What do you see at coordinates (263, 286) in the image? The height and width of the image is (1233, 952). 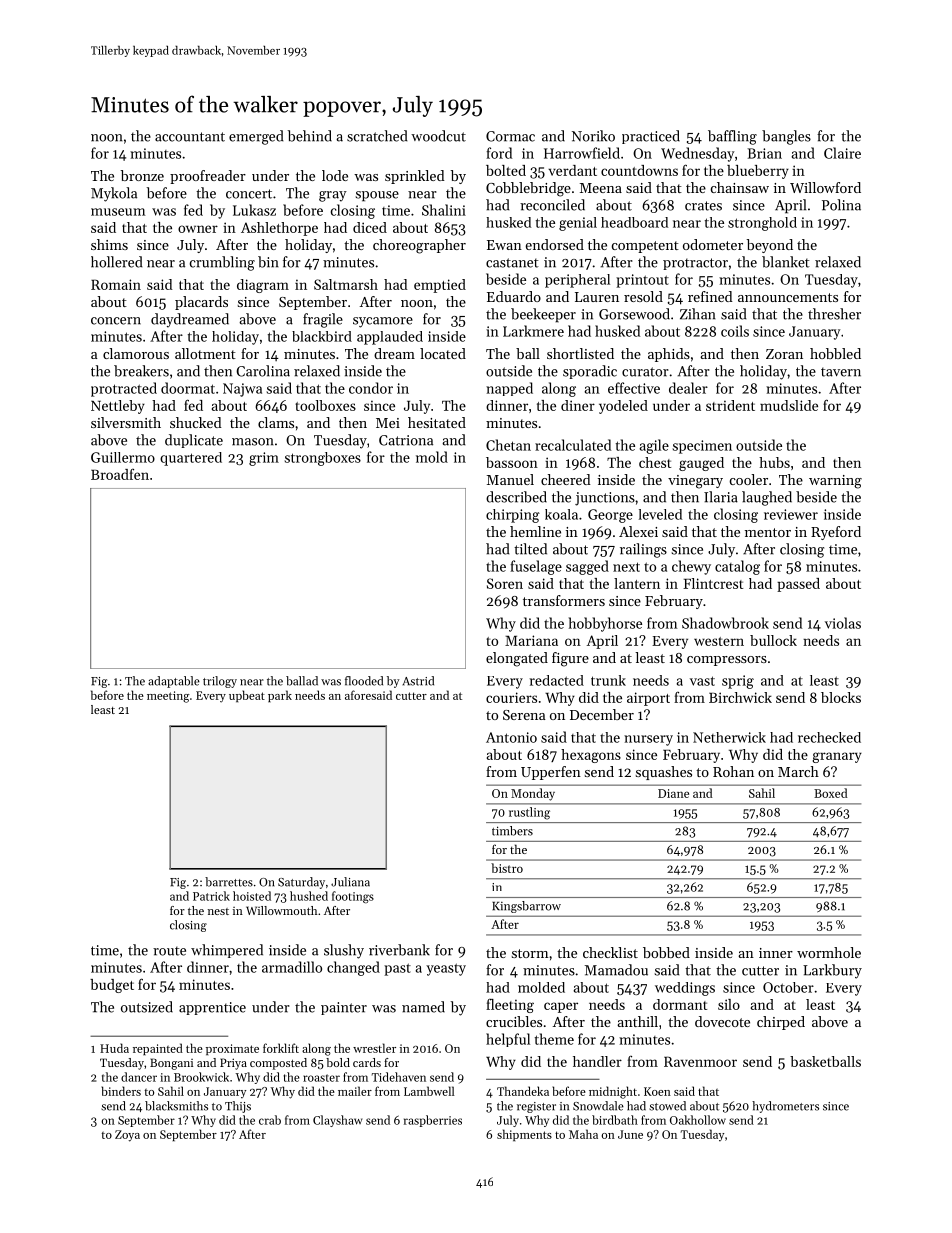 I see `diagram` at bounding box center [263, 286].
